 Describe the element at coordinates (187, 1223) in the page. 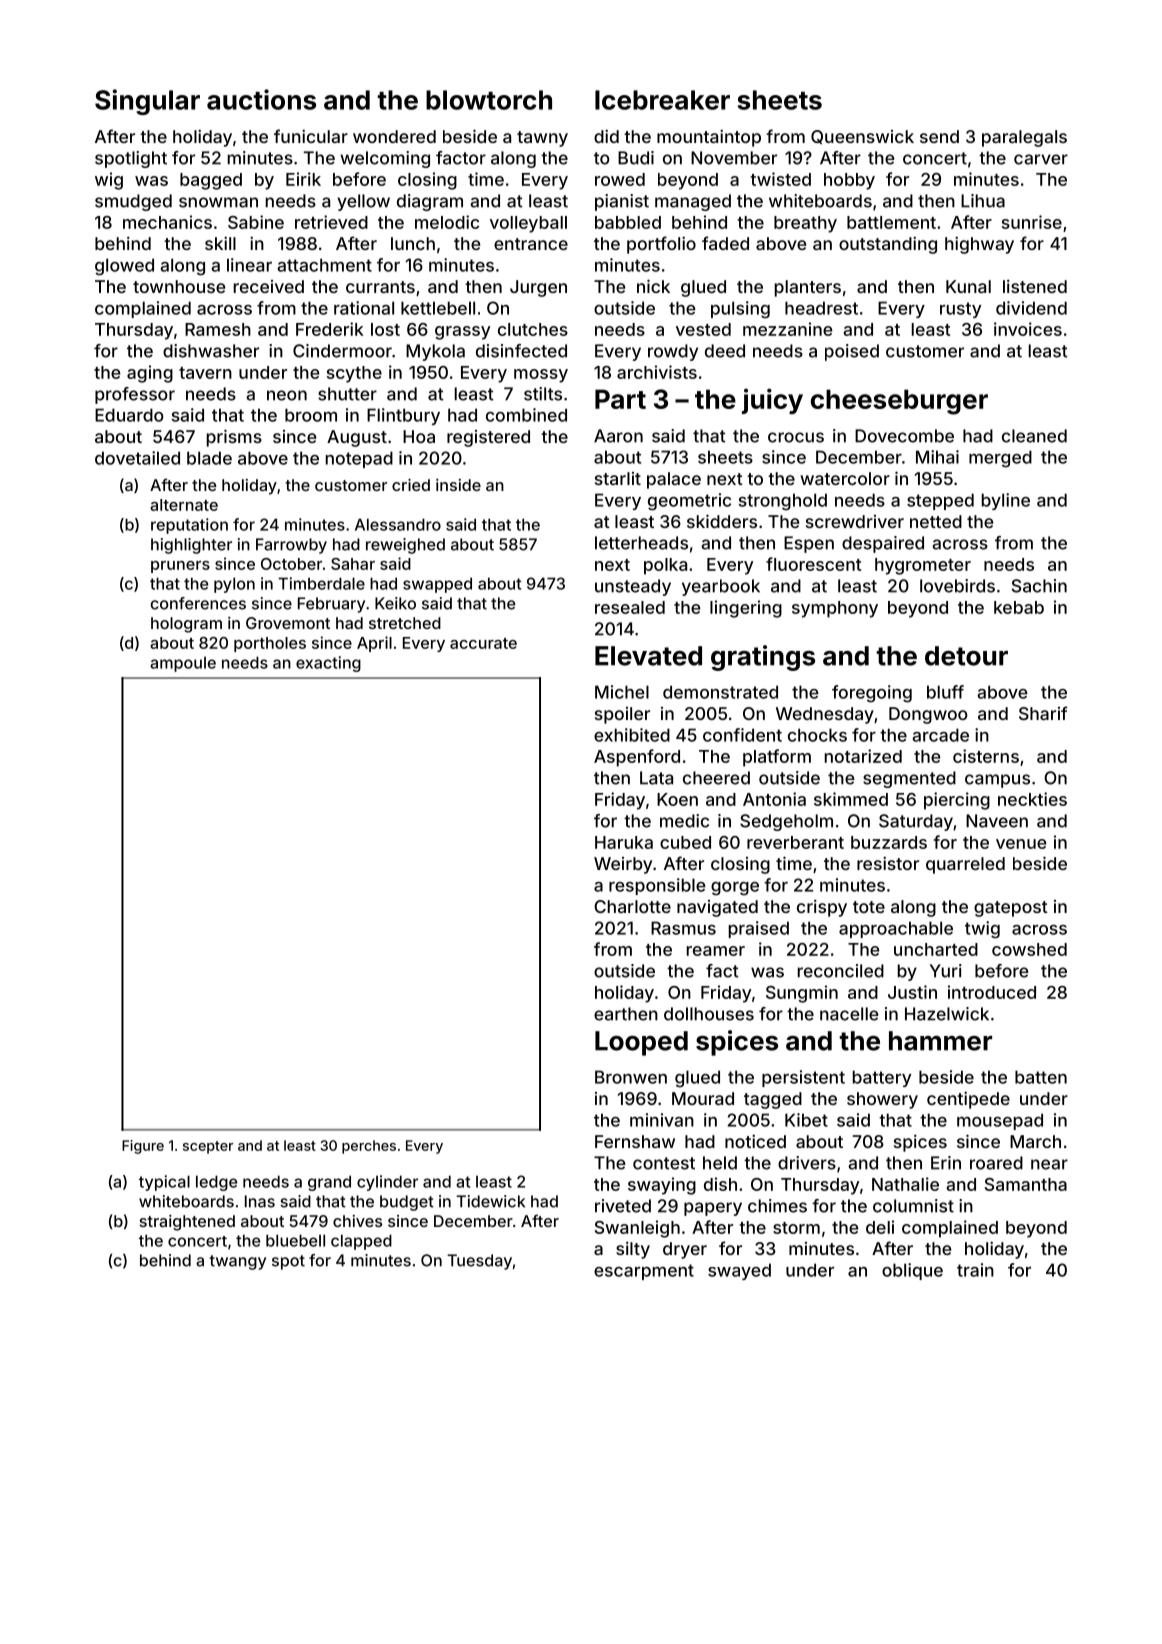

I see `straightened` at that location.
